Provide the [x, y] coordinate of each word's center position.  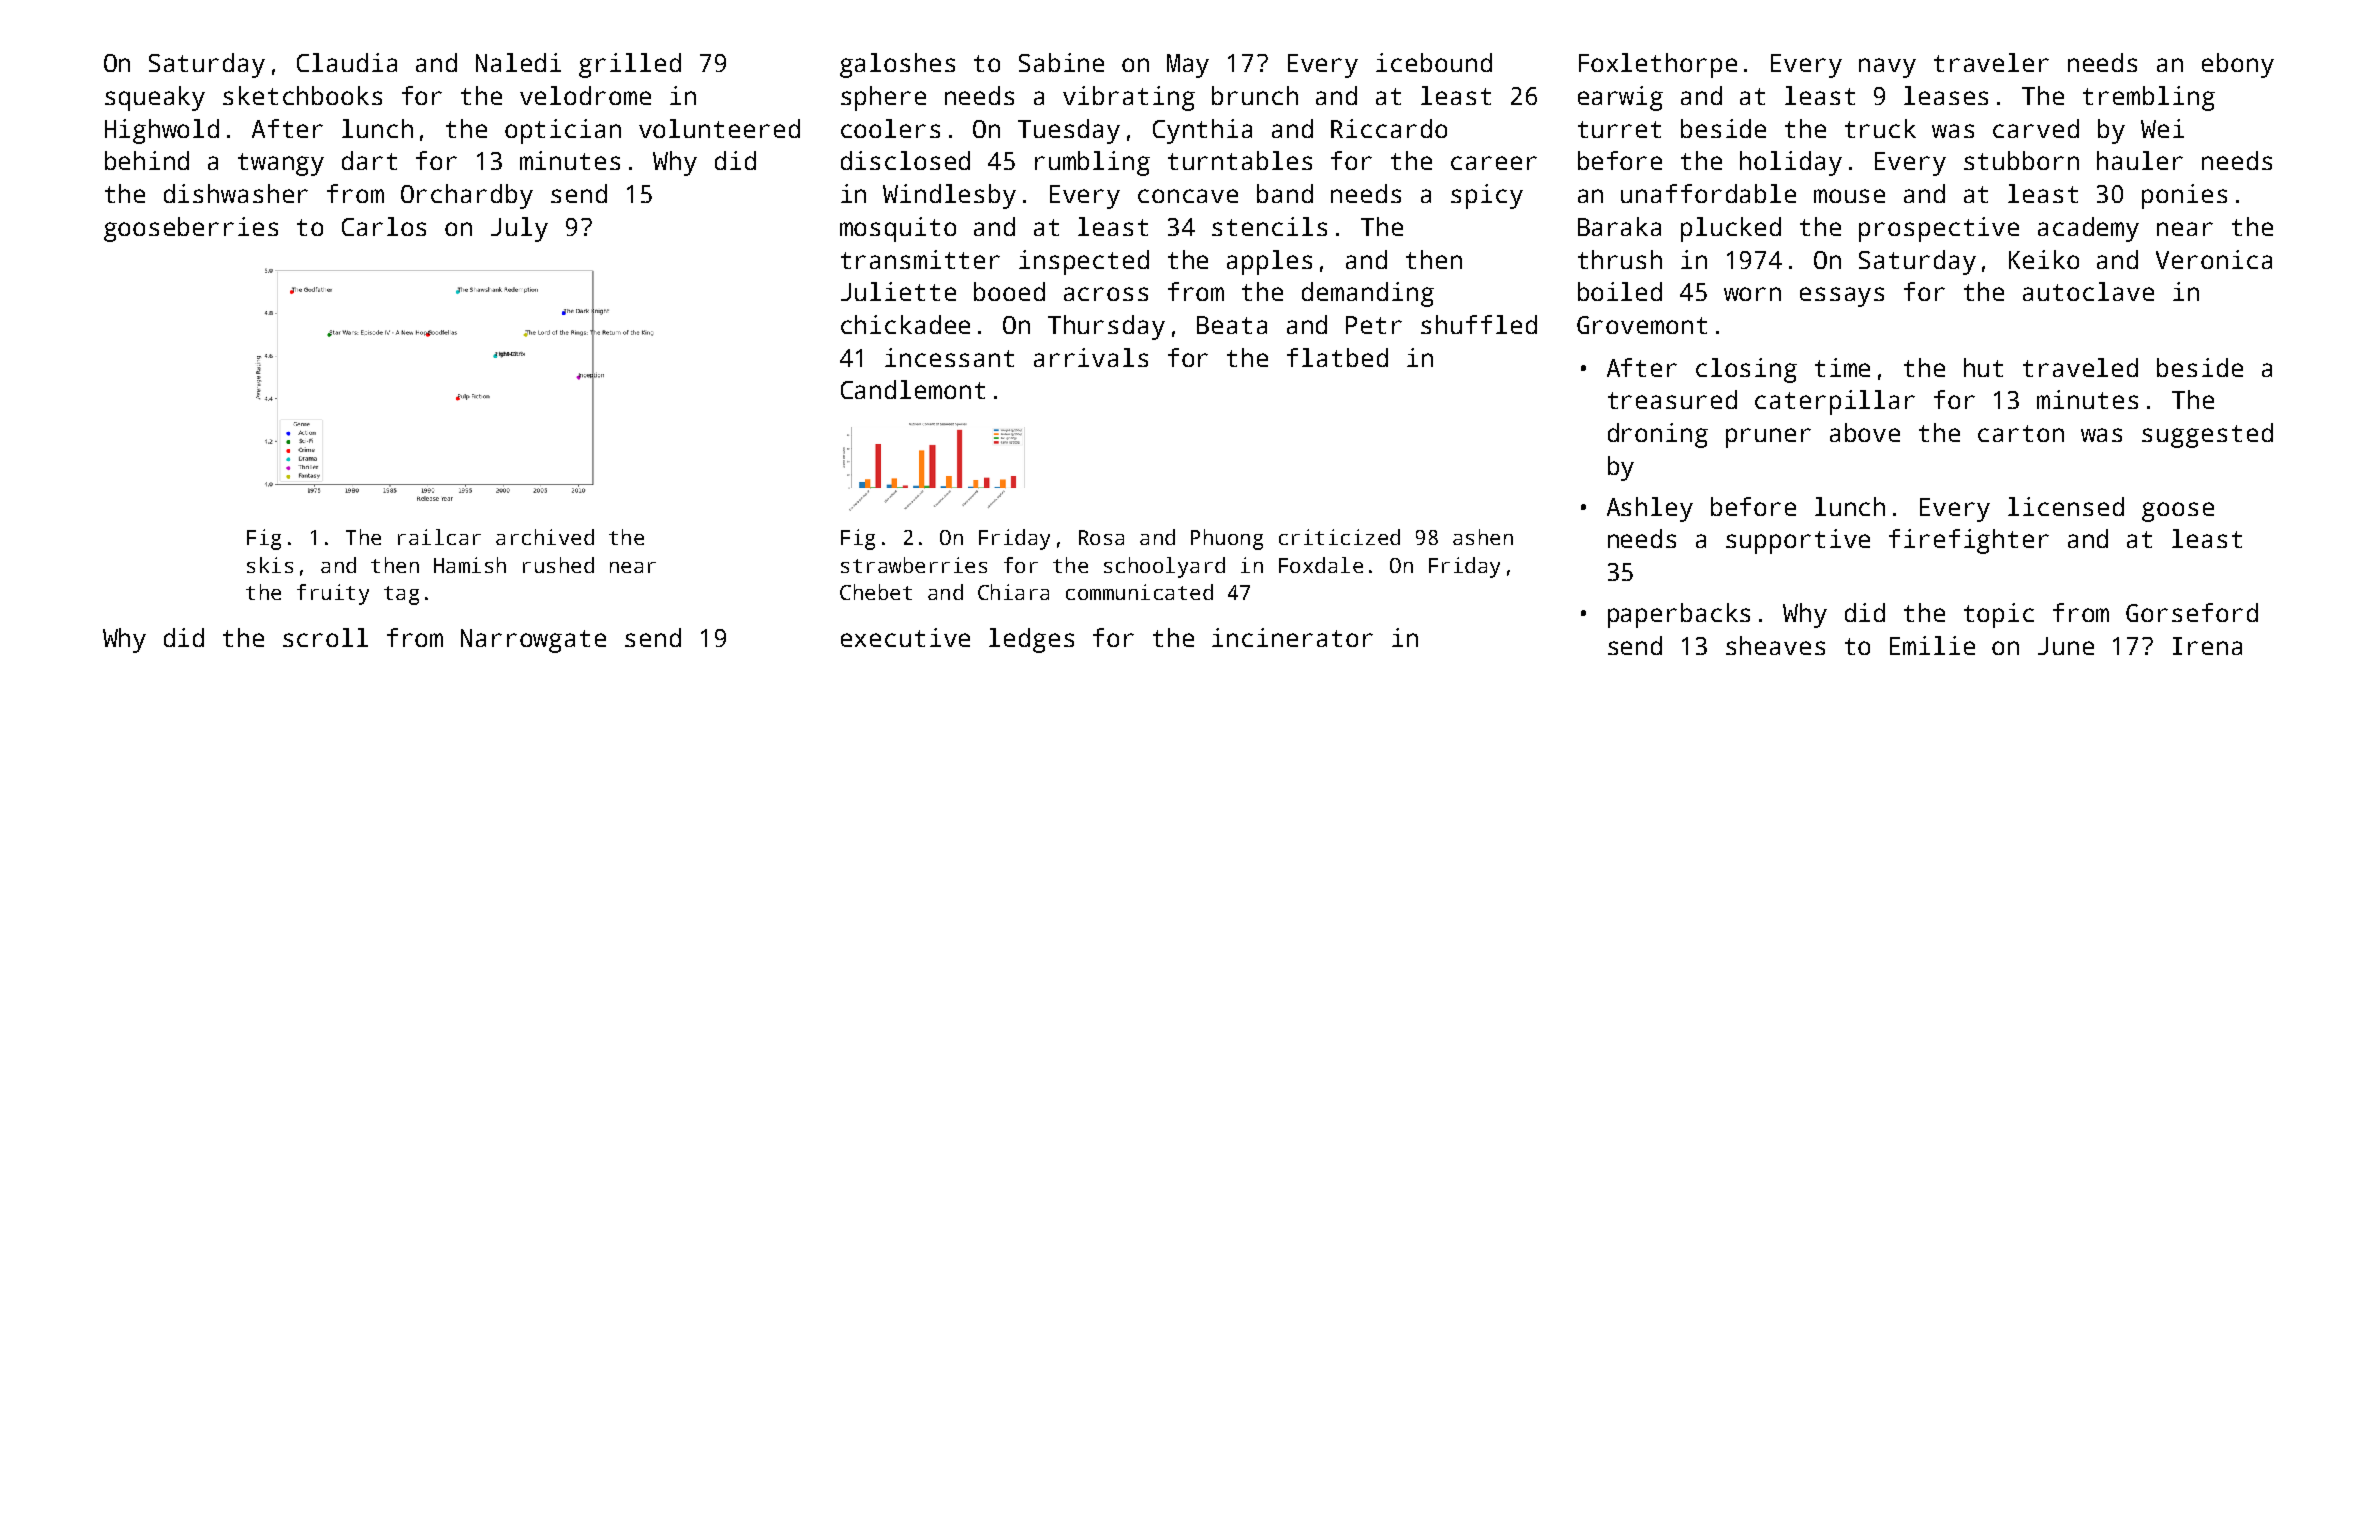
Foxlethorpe [1658, 65]
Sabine [1061, 62]
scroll [325, 637]
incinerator [1292, 637]
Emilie [1932, 645]
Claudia [347, 62]
